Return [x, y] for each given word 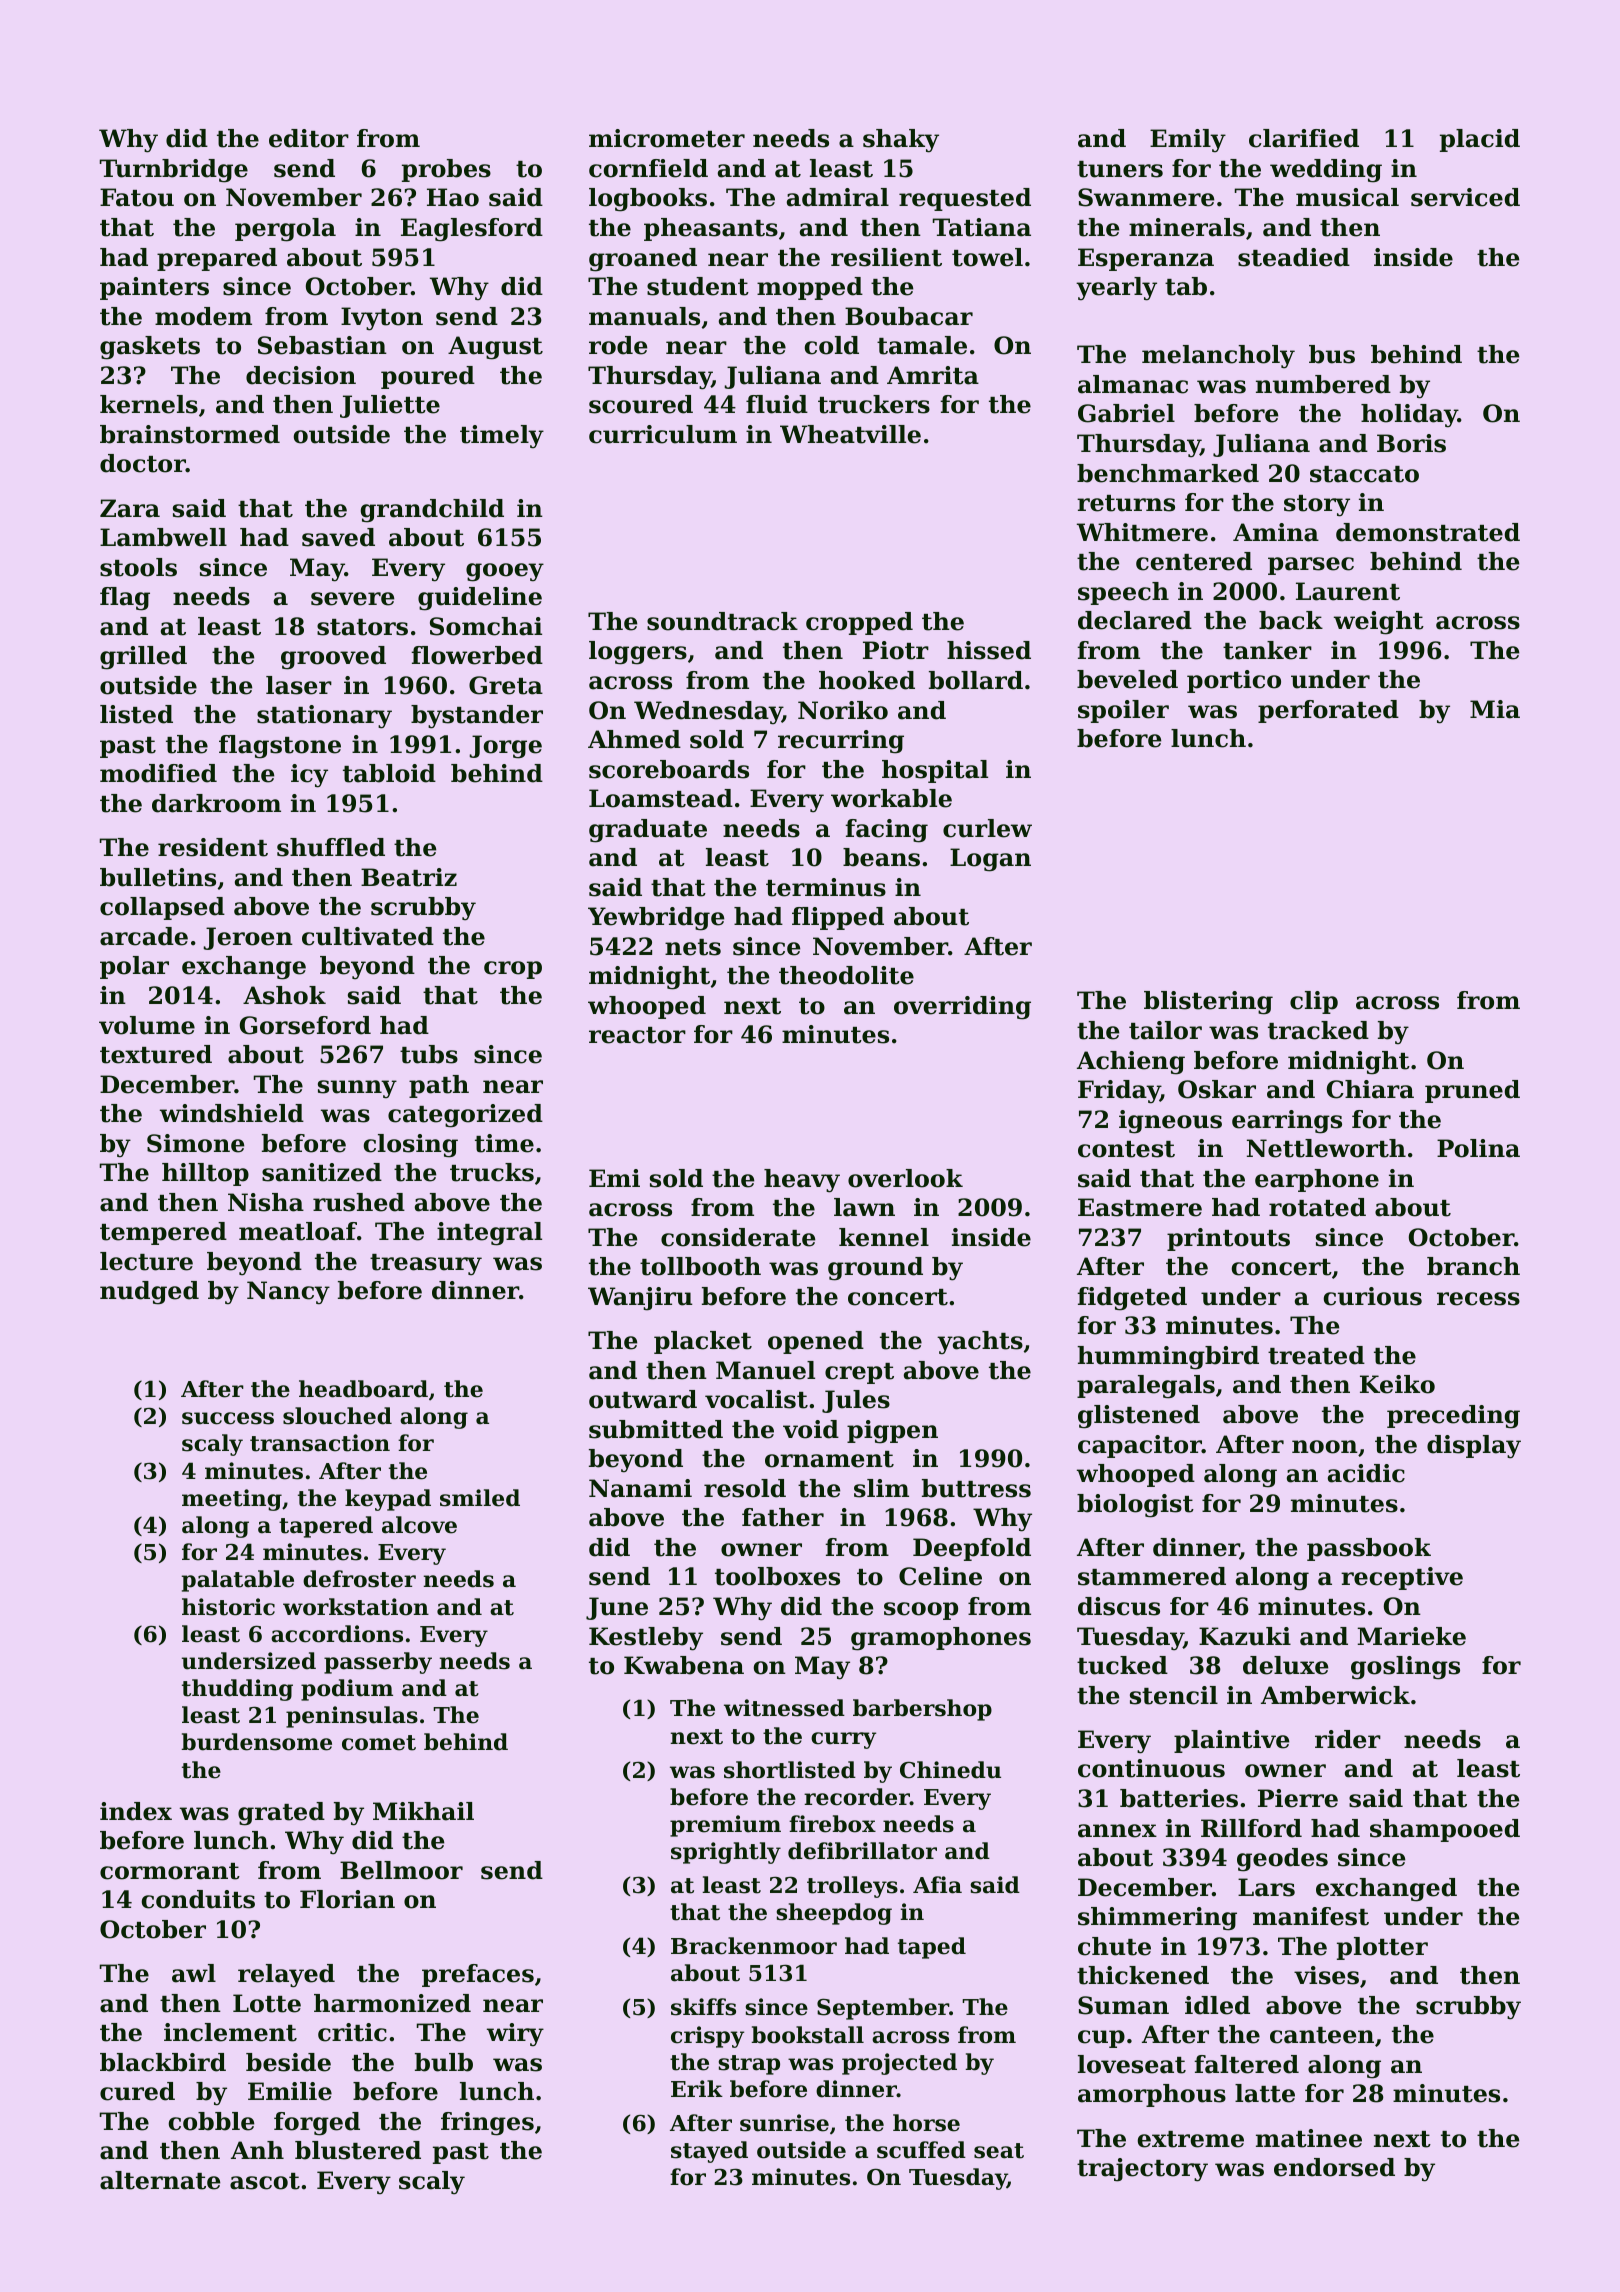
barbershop [922, 1710]
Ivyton [382, 319]
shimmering [1157, 1919]
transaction [320, 1443]
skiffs [703, 2007]
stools [138, 567]
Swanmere [1146, 197]
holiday [1409, 415]
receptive [1402, 1578]
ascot [265, 2181]
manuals [644, 316]
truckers [874, 404]
